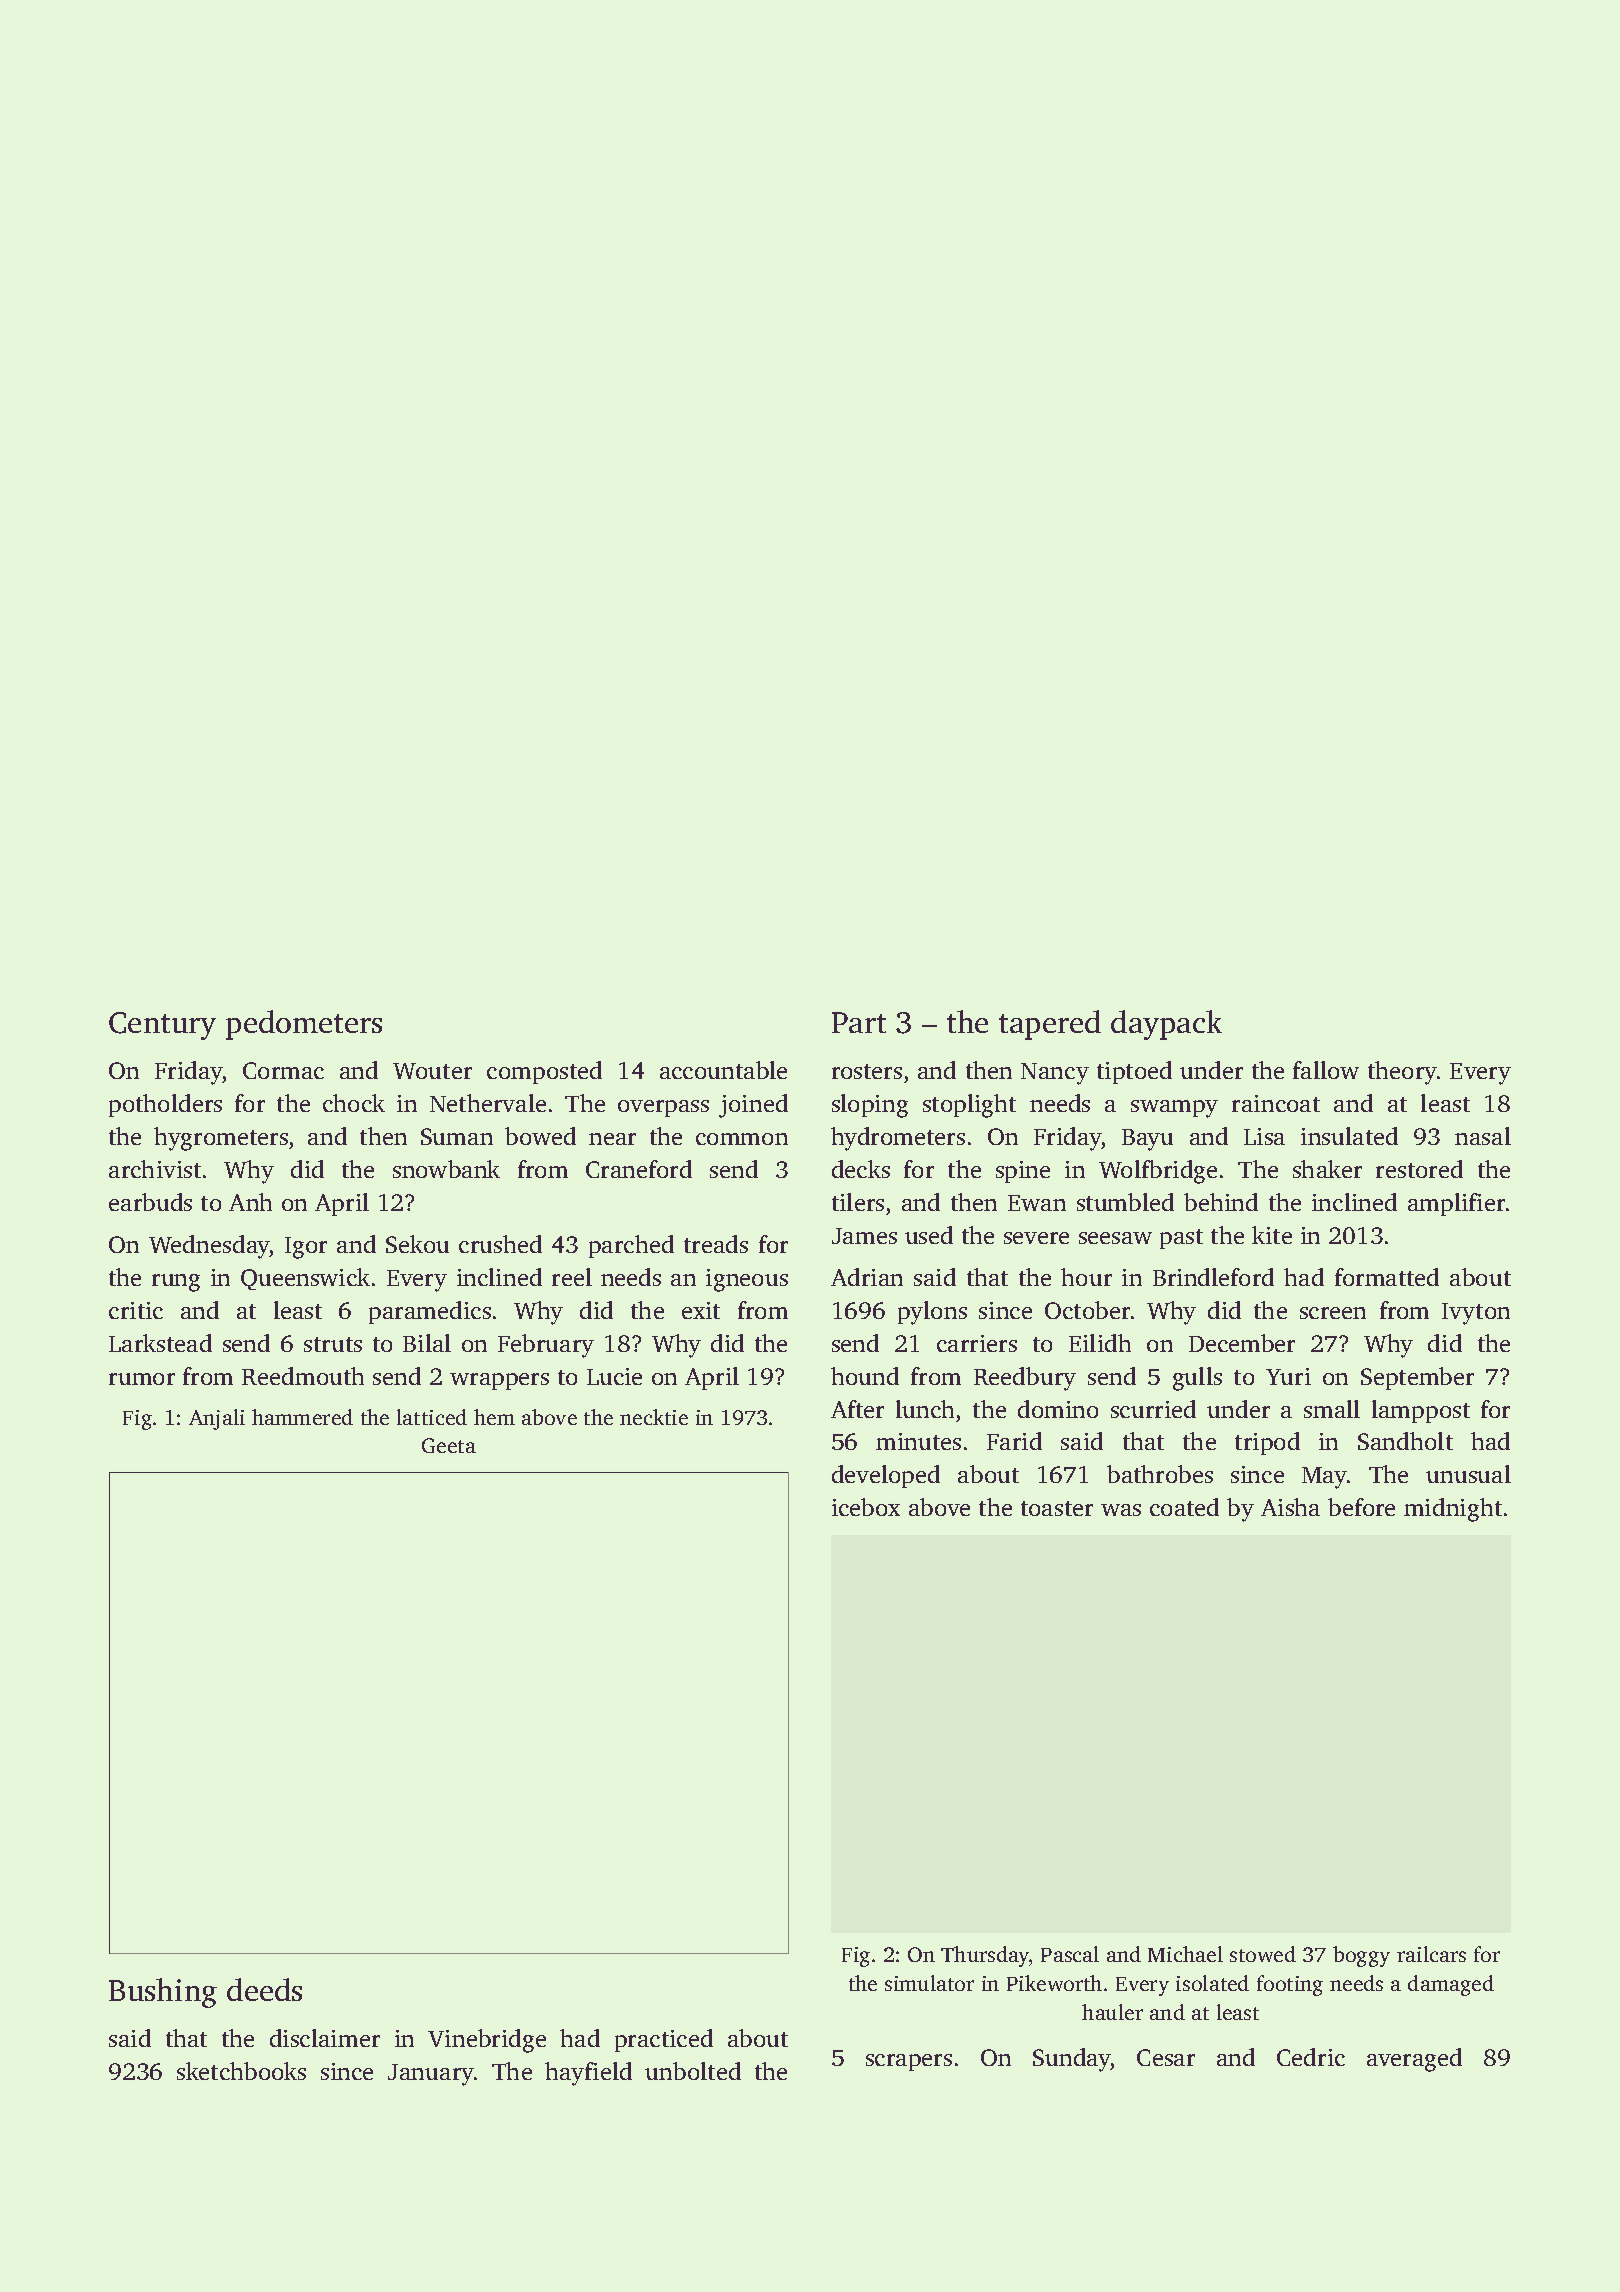 This page has width=1620, height=2292. I want to click on railcars, so click(1431, 1954).
